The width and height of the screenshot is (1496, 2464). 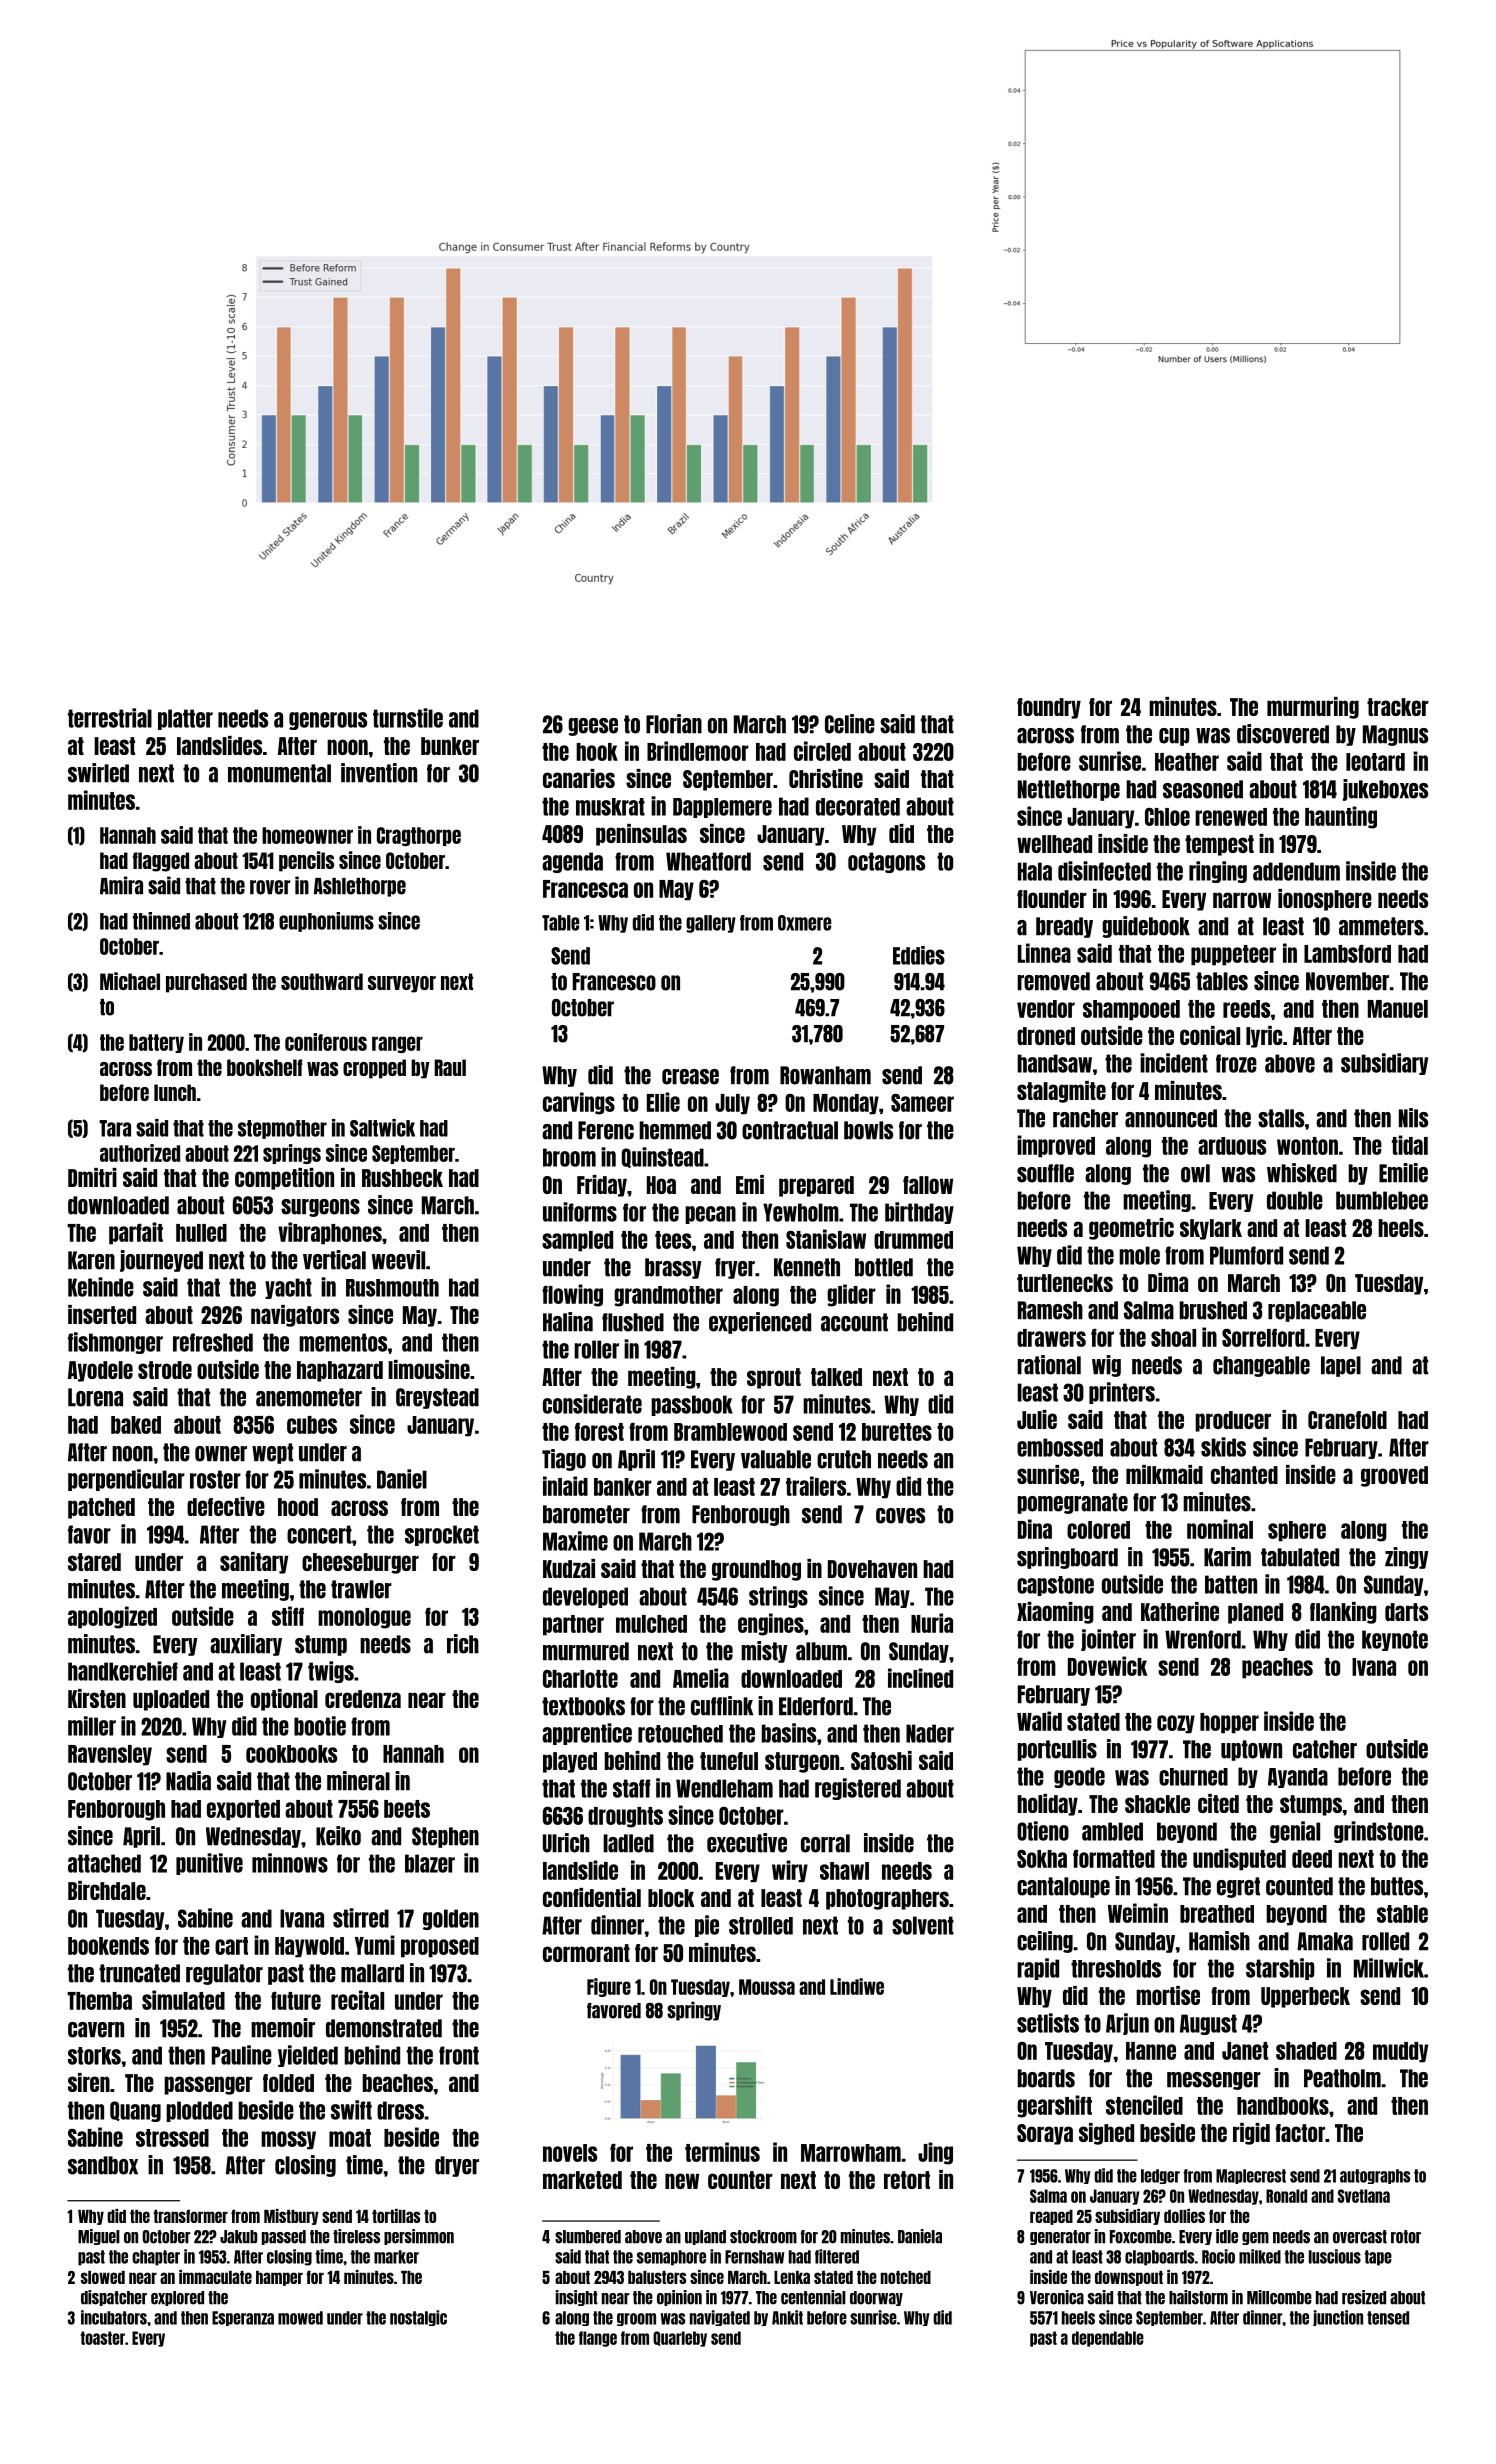 What do you see at coordinates (360, 887) in the screenshot?
I see `Ashlethorpe` at bounding box center [360, 887].
